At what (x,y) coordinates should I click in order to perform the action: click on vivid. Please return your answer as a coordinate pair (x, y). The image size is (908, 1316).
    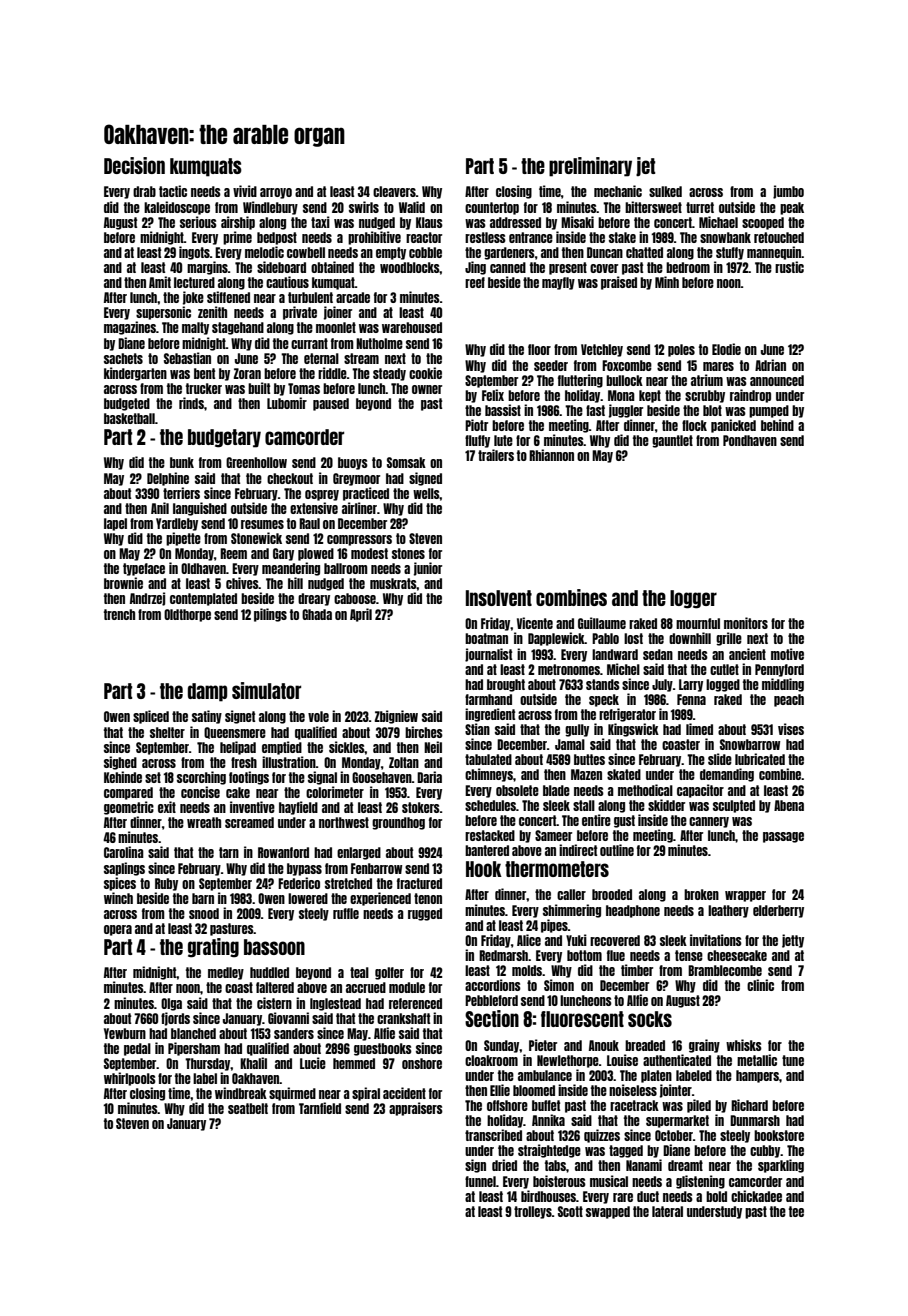
    Looking at the image, I should click on (245, 191).
